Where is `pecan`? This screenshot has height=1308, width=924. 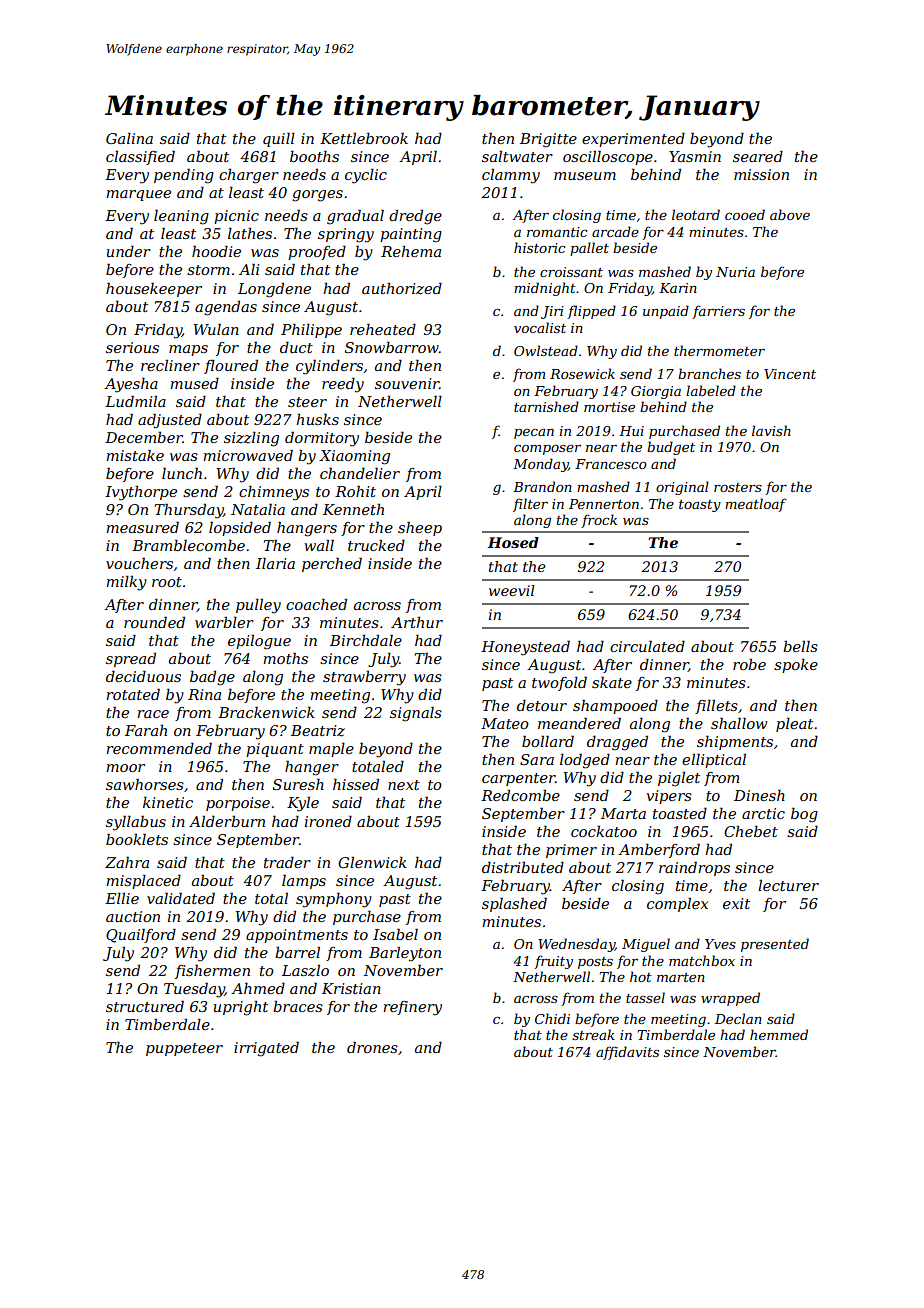 pecan is located at coordinates (534, 434).
